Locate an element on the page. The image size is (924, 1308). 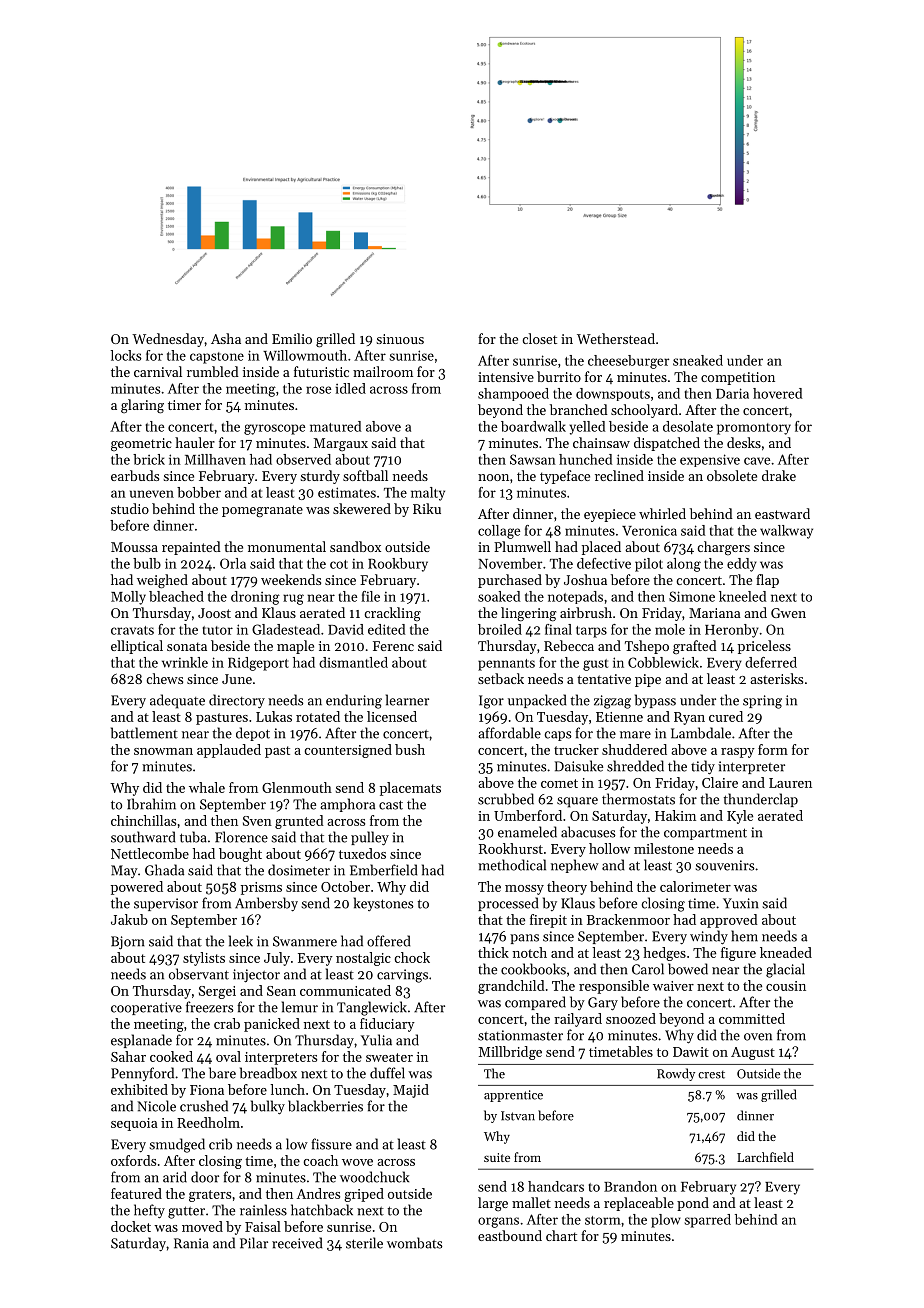
spring is located at coordinates (762, 702).
